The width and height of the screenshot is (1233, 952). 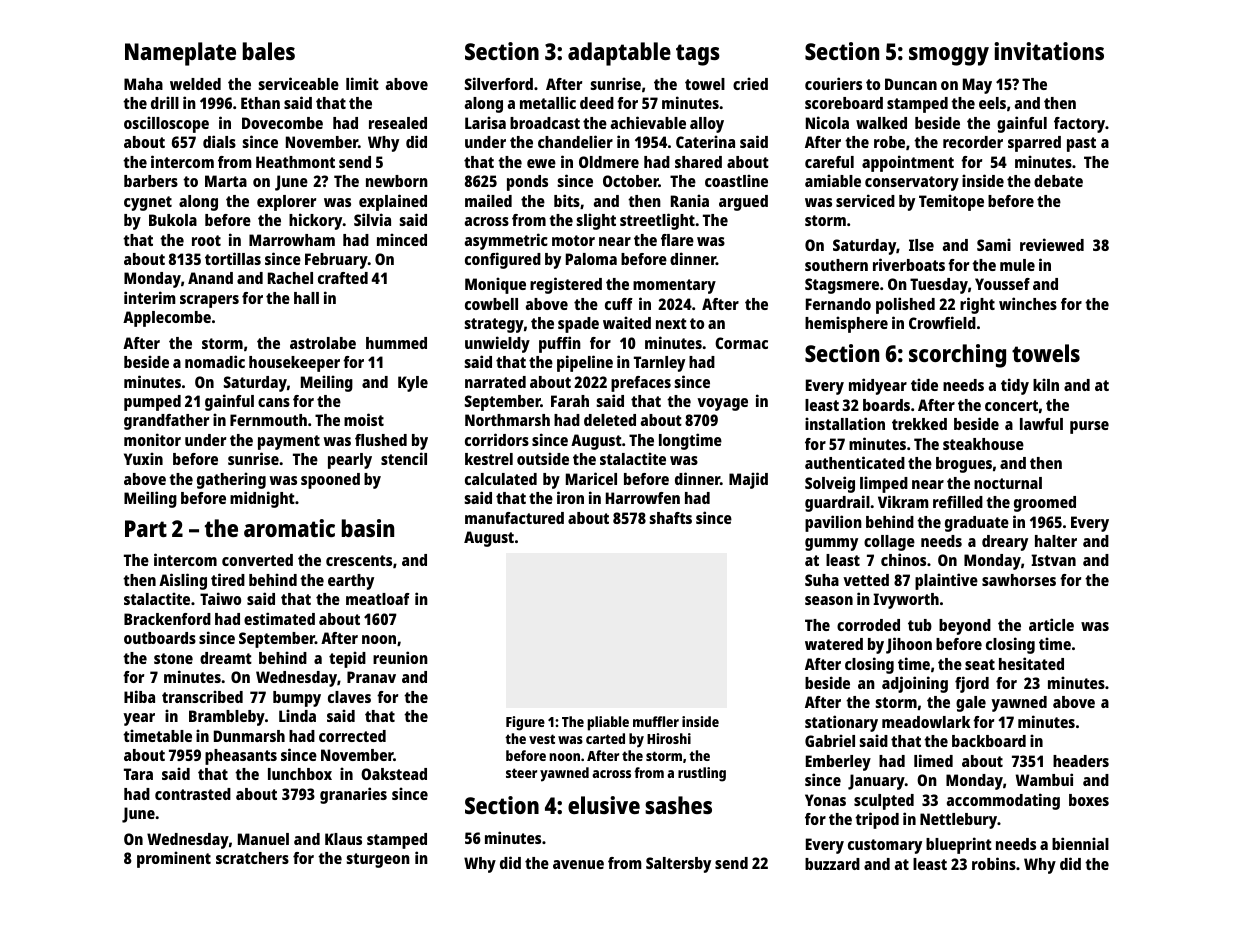 What do you see at coordinates (1019, 580) in the screenshot?
I see `sawhorses` at bounding box center [1019, 580].
